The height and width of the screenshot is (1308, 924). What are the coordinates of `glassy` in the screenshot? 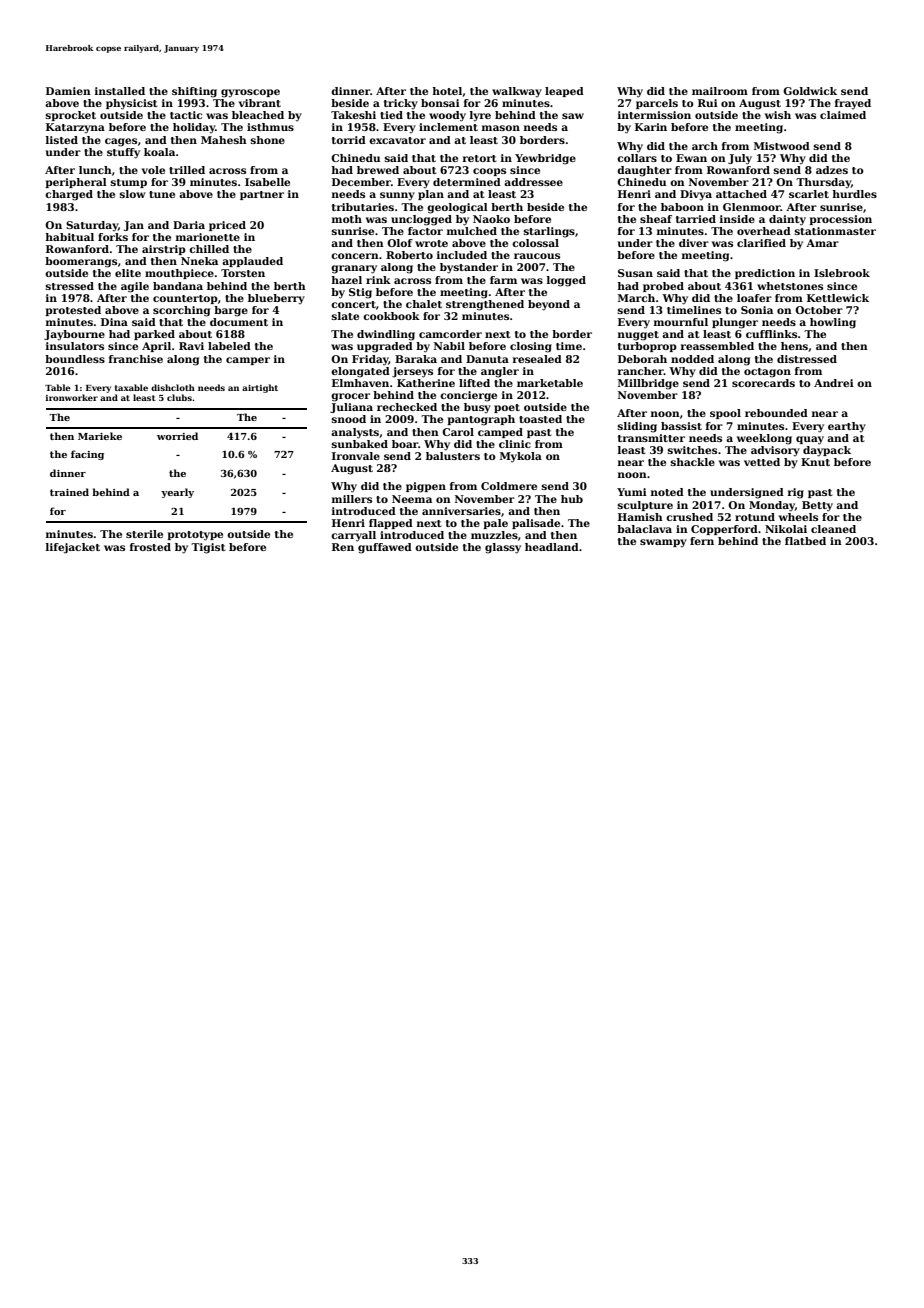 It's located at (503, 548).
